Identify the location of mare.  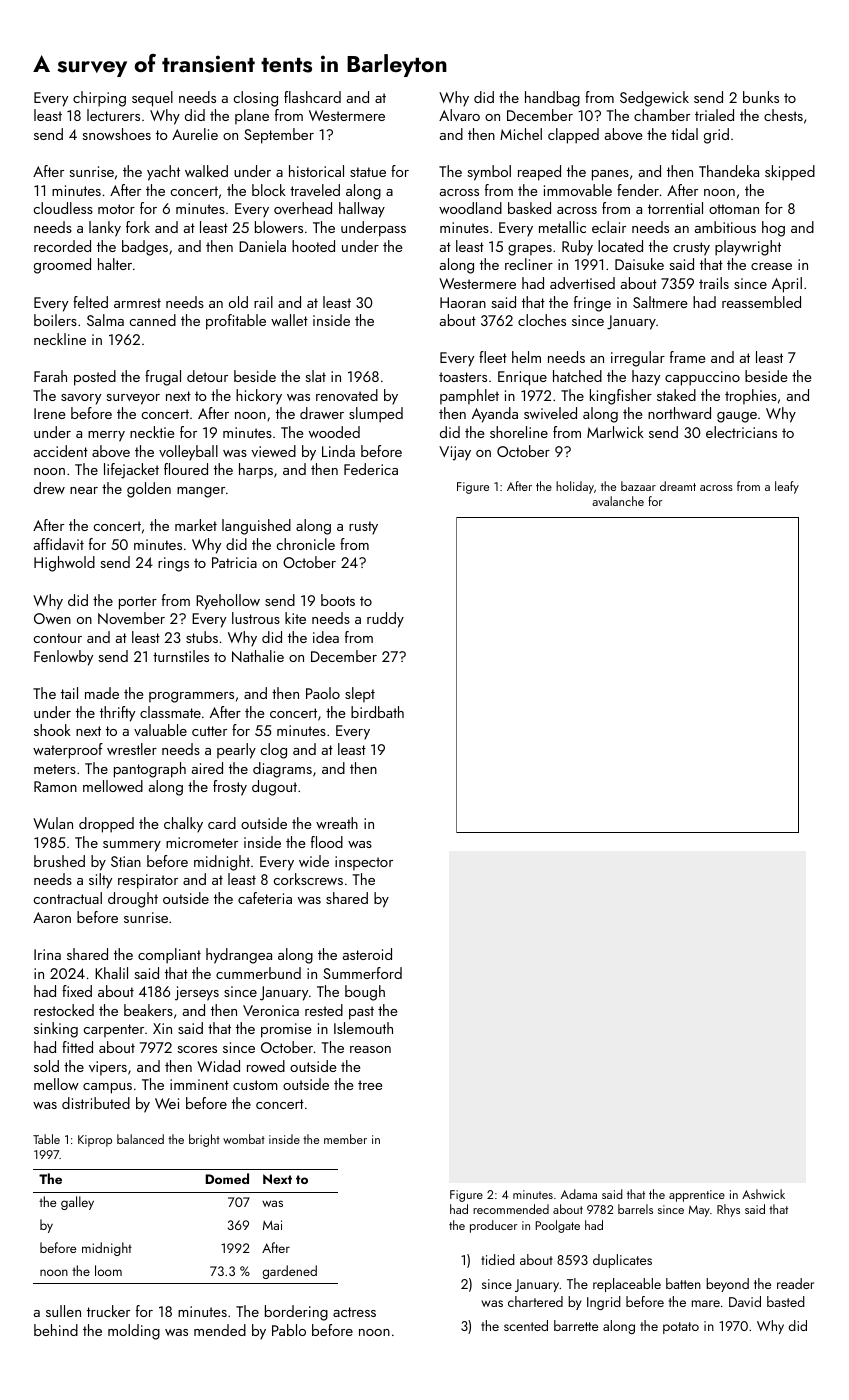
(706, 1303).
